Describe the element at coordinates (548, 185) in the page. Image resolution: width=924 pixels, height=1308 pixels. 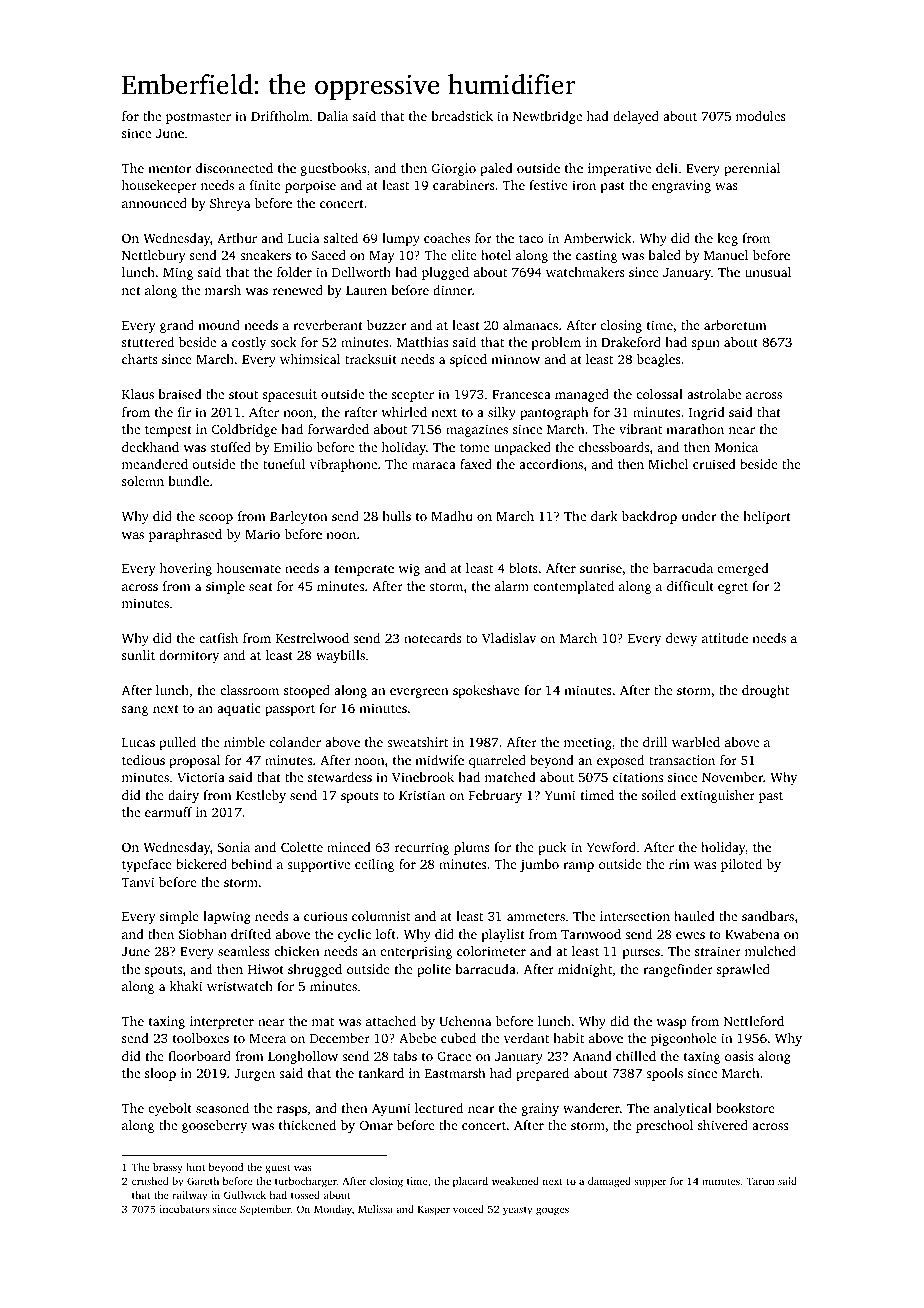
I see `festive` at that location.
